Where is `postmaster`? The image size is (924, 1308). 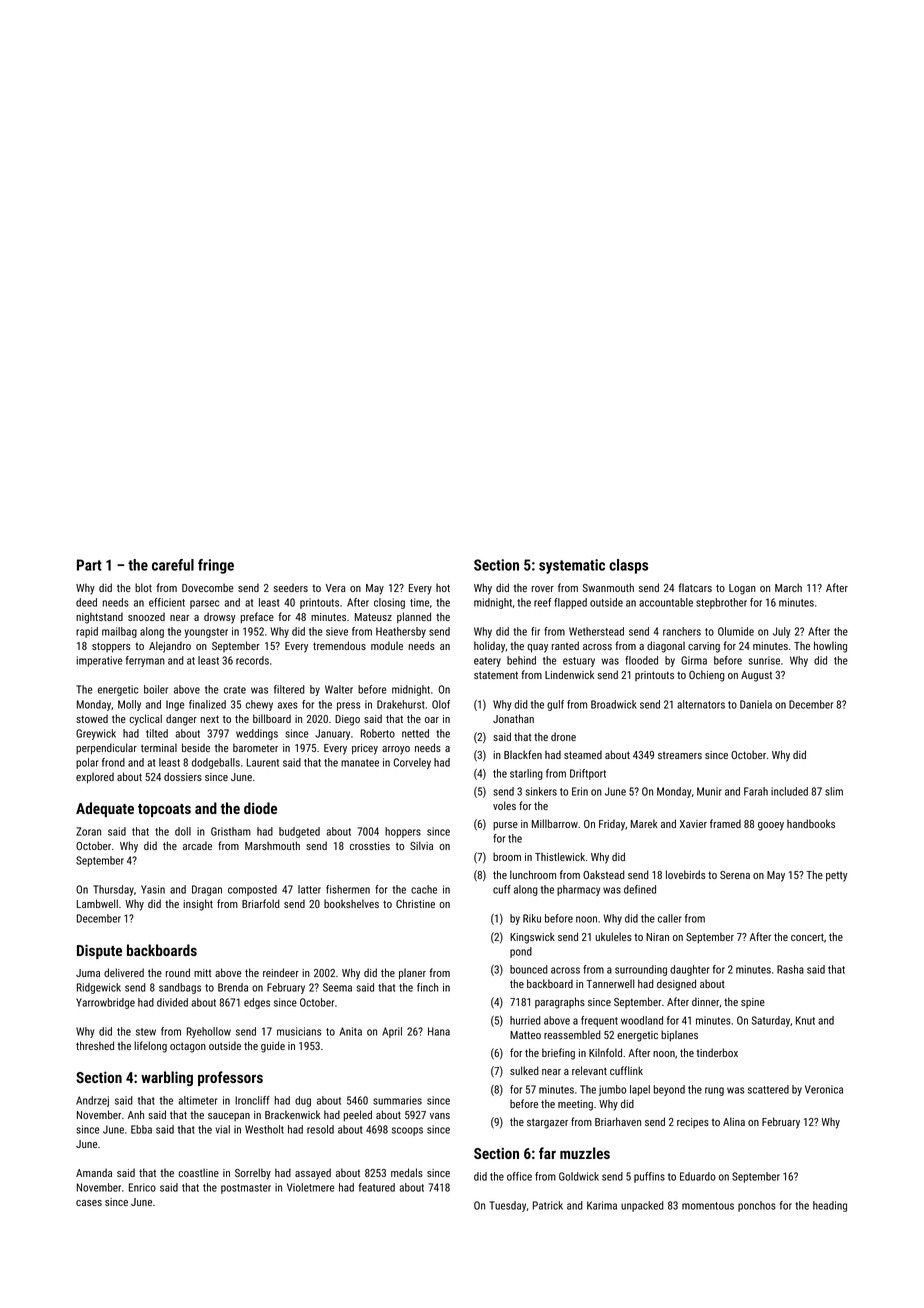 postmaster is located at coordinates (246, 1189).
